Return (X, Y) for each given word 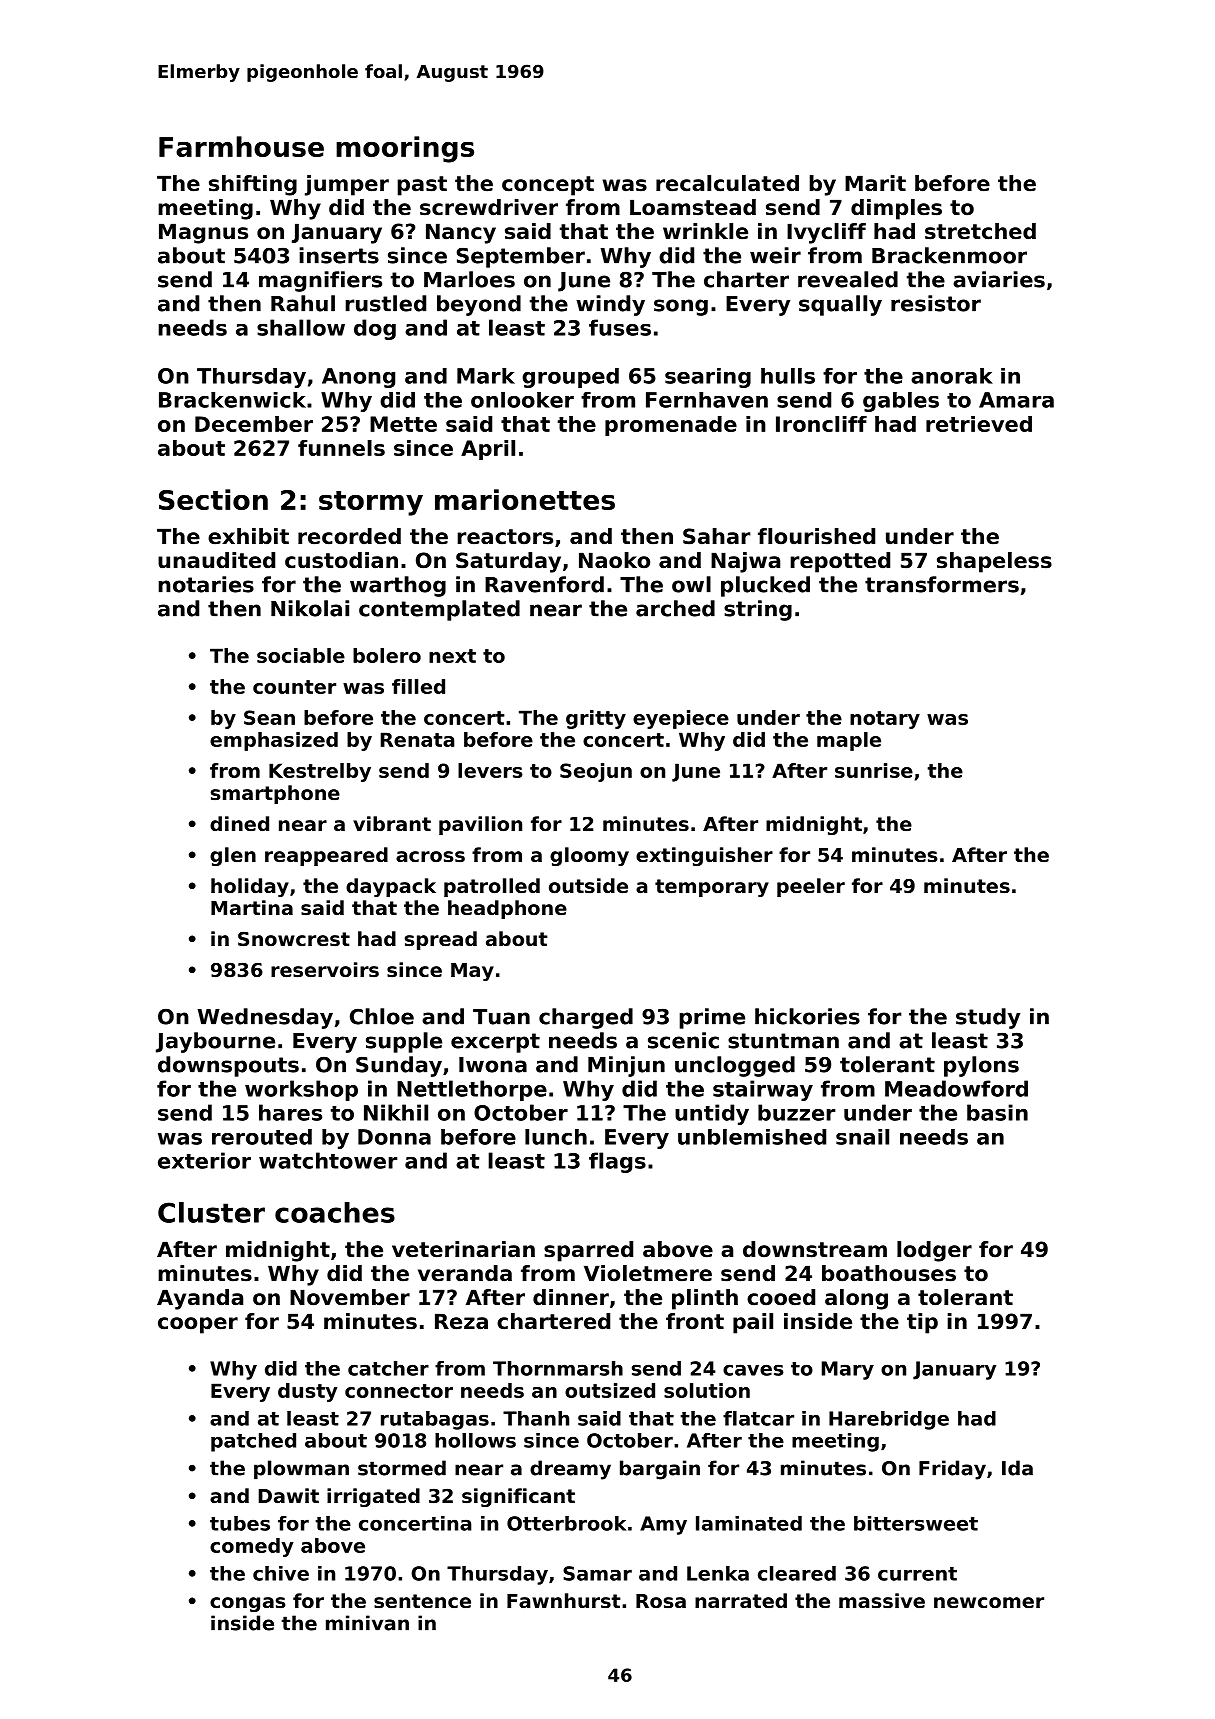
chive (281, 1573)
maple (849, 741)
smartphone (275, 794)
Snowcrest (294, 938)
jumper (347, 185)
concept (548, 186)
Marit (875, 183)
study (988, 1018)
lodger (934, 1251)
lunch (556, 1137)
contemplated (439, 610)
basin (997, 1112)
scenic (683, 1040)
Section (213, 499)
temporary (712, 888)
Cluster (211, 1212)
